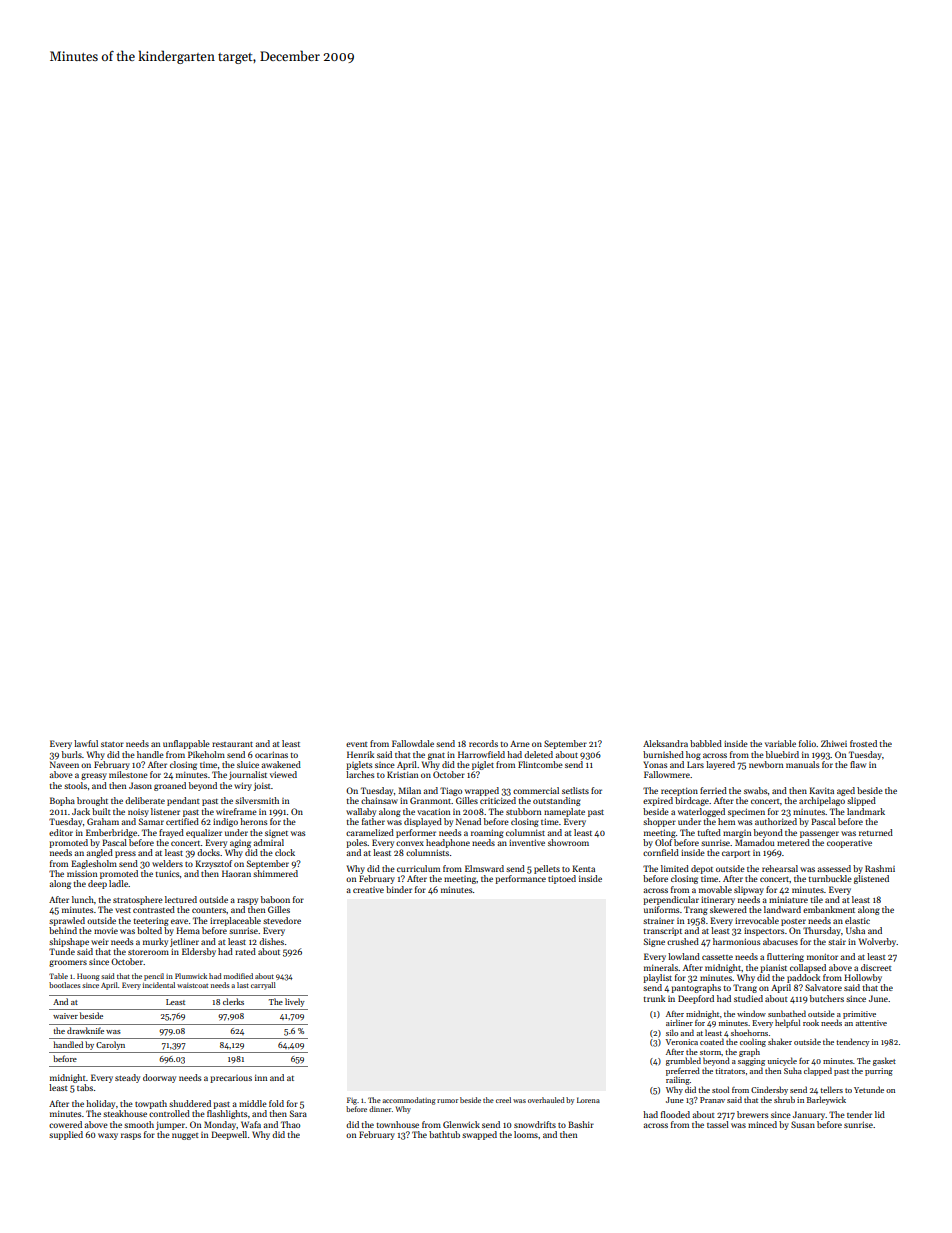 This screenshot has height=1233, width=952. I want to click on smooth, so click(139, 1124).
